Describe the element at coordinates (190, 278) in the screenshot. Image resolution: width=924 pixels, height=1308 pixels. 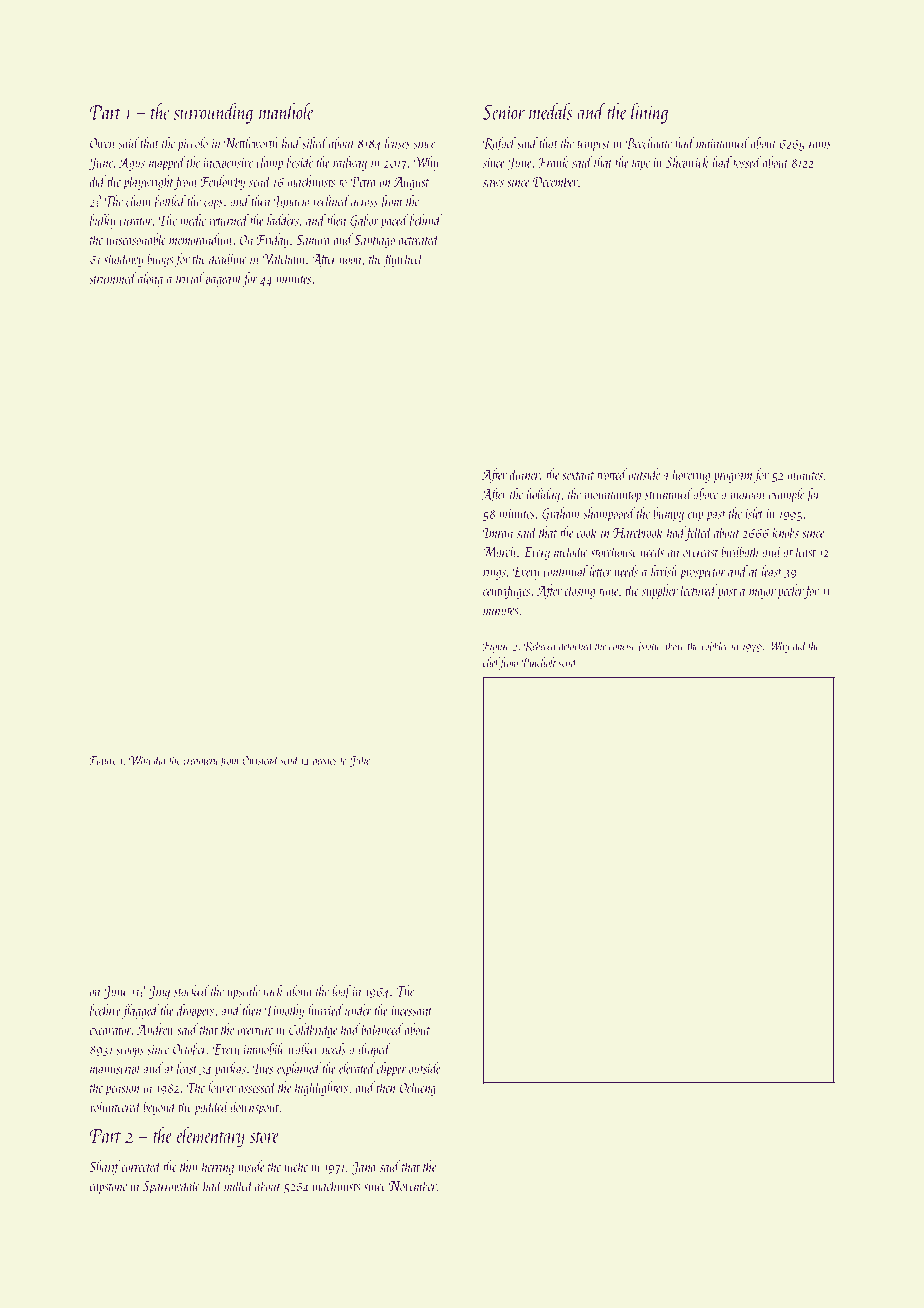
I see `trivial` at that location.
